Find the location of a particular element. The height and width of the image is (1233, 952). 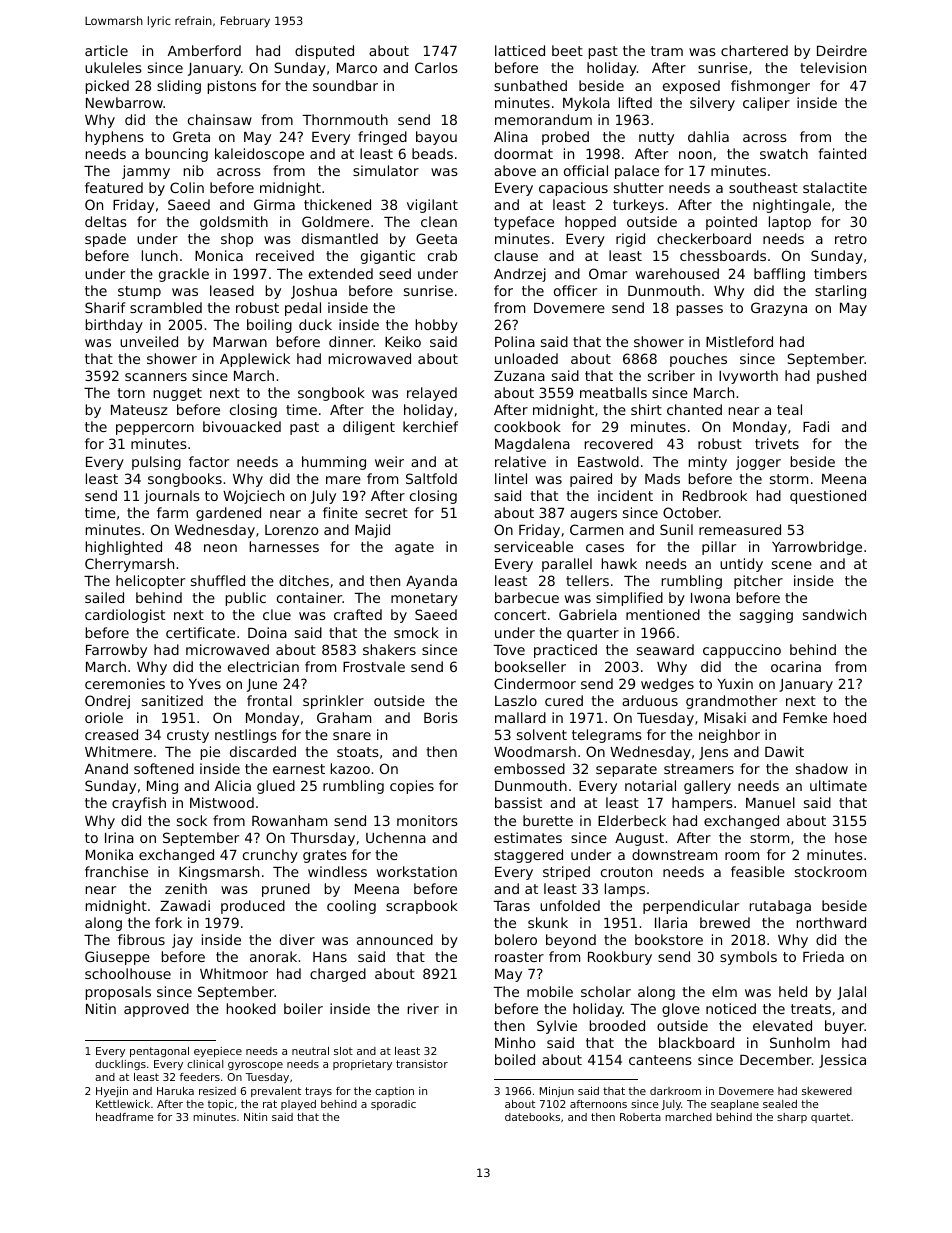

Yarrowbridge is located at coordinates (817, 548).
